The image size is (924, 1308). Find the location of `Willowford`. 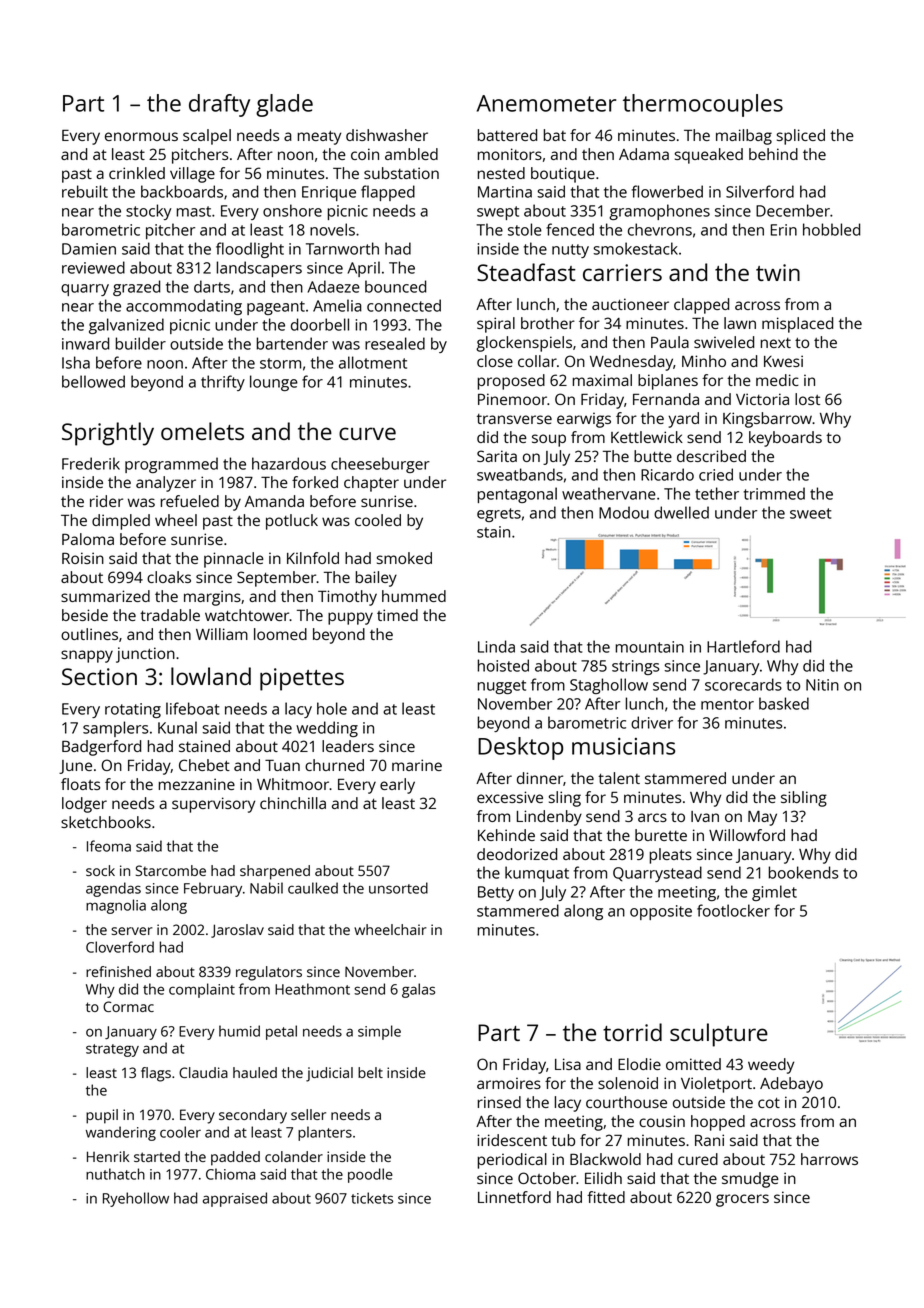

Willowford is located at coordinates (747, 835).
